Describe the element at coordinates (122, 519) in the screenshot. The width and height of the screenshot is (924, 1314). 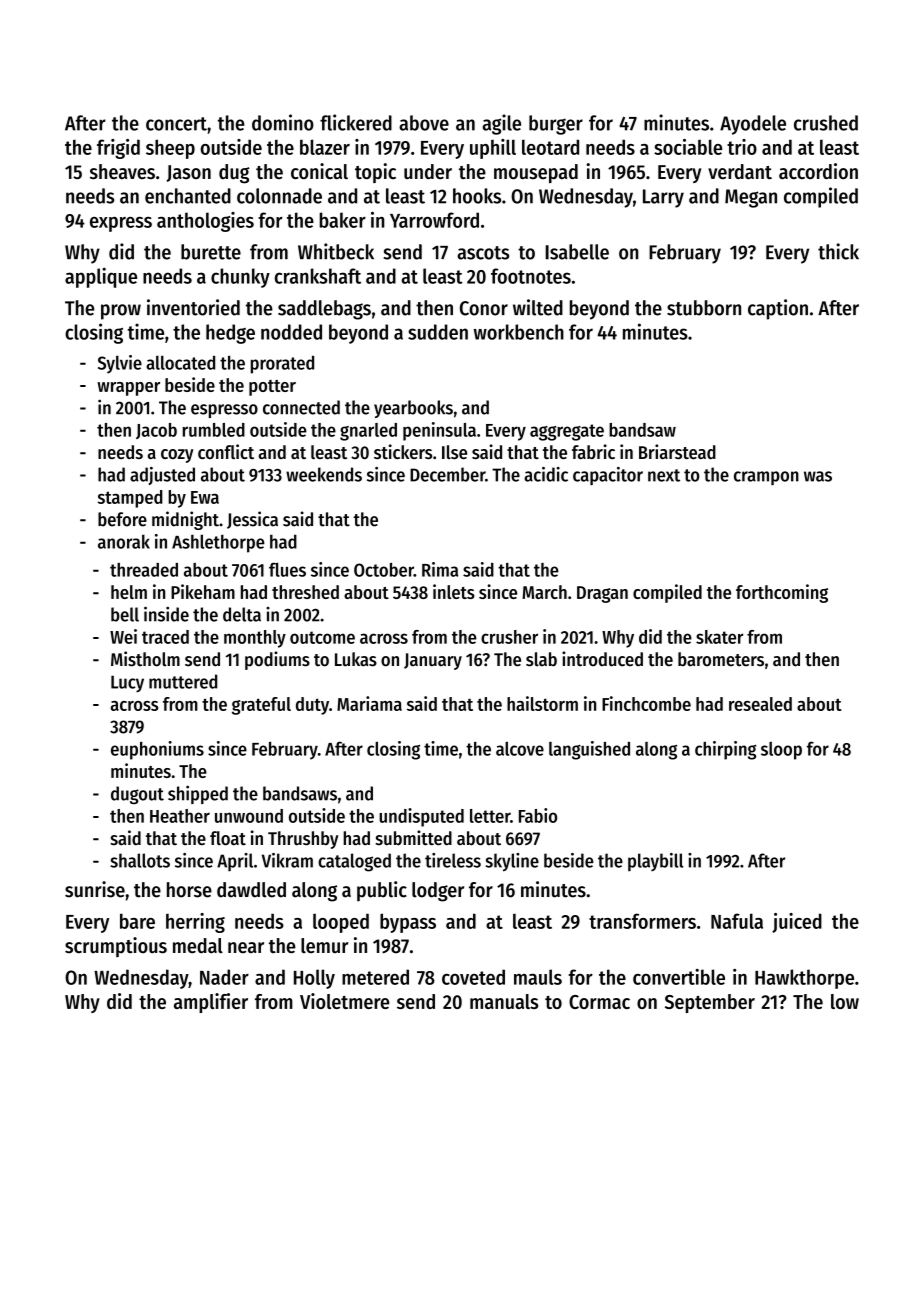
I see `before` at that location.
